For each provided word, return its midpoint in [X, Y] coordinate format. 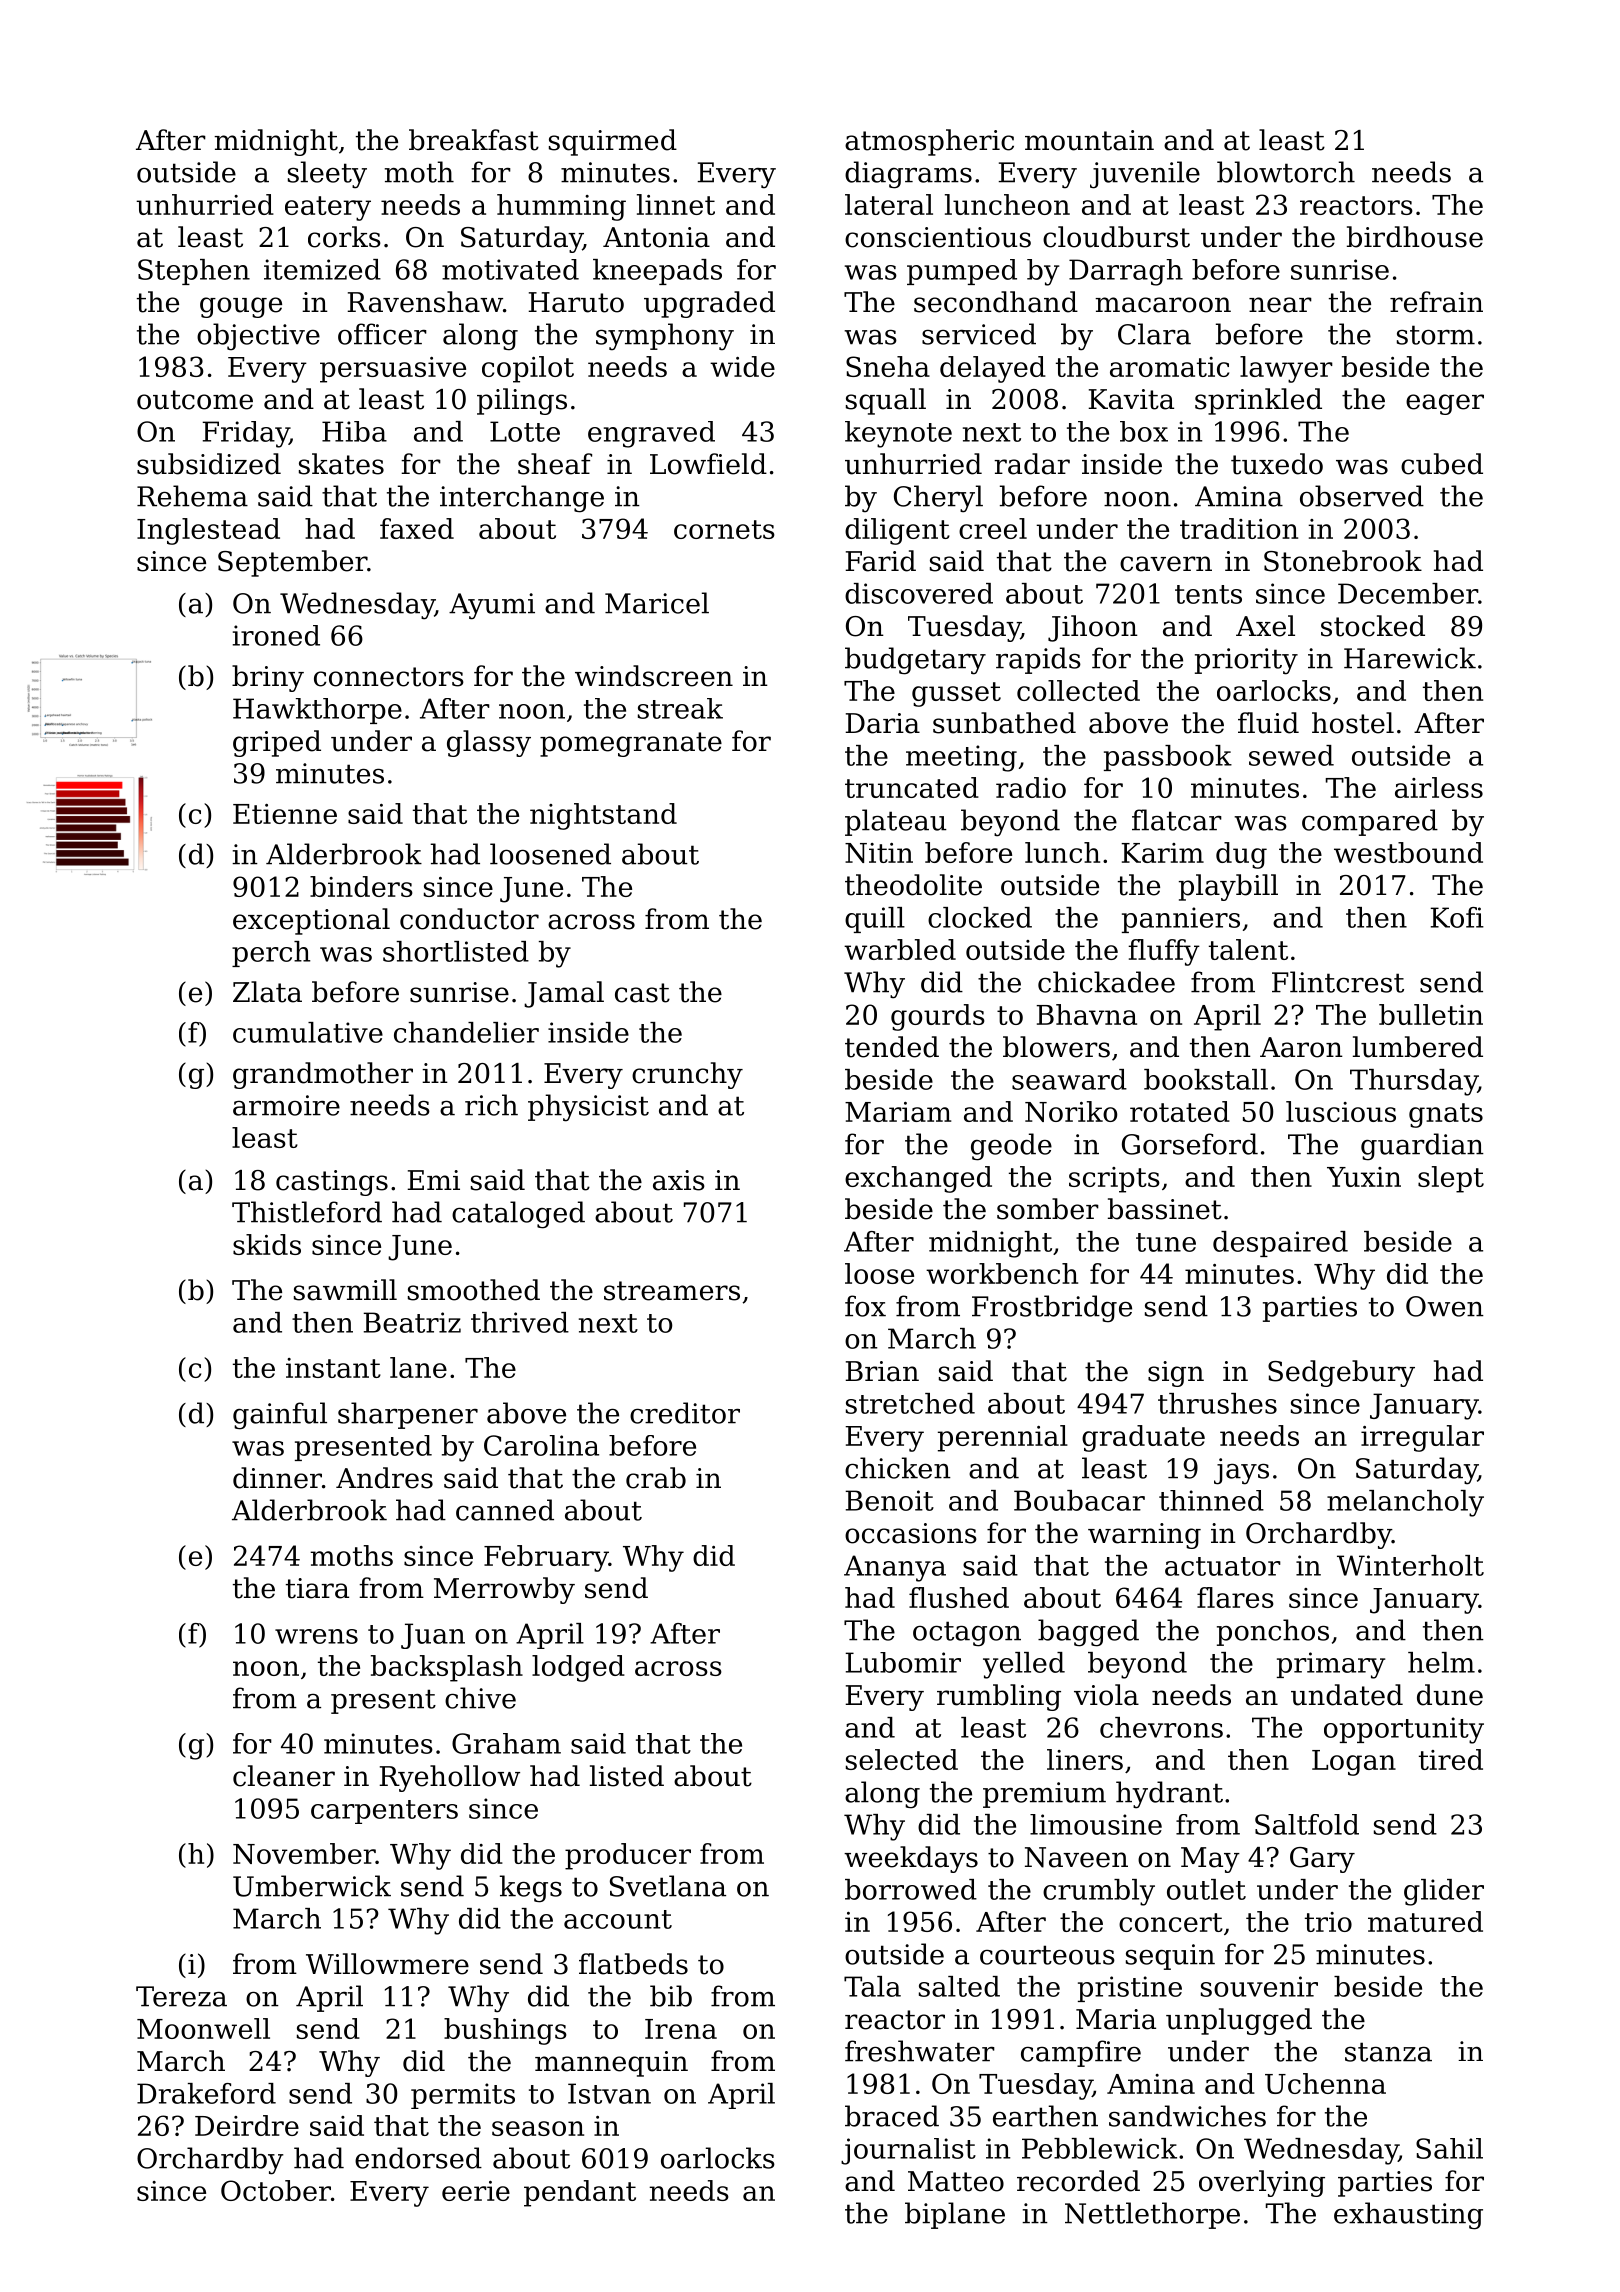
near [1280, 305]
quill [875, 920]
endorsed [418, 2158]
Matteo [956, 2181]
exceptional [311, 921]
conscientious [938, 237]
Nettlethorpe [1152, 2215]
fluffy [1164, 952]
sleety [327, 175]
